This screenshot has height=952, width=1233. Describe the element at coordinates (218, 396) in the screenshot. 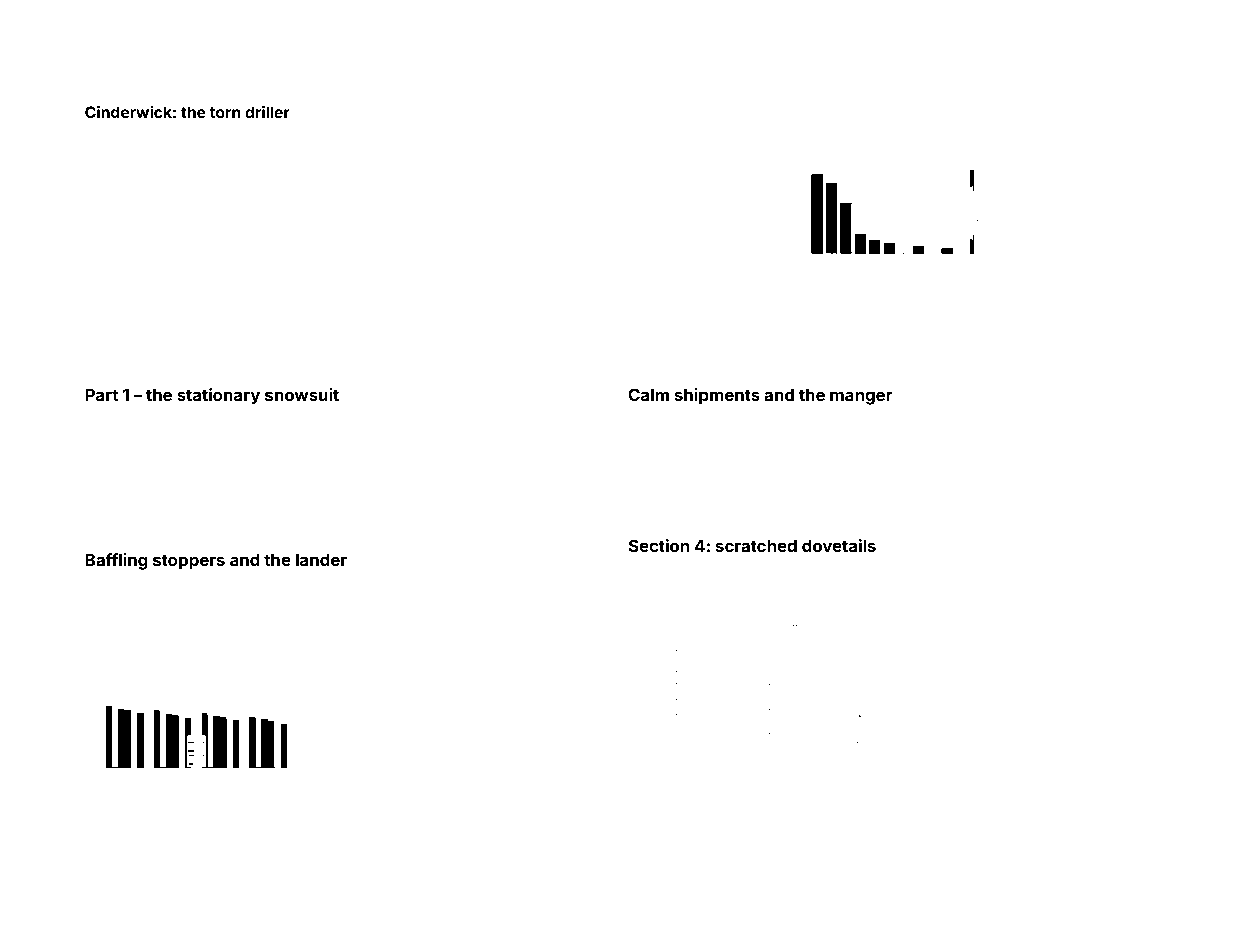

I see `stationary` at that location.
